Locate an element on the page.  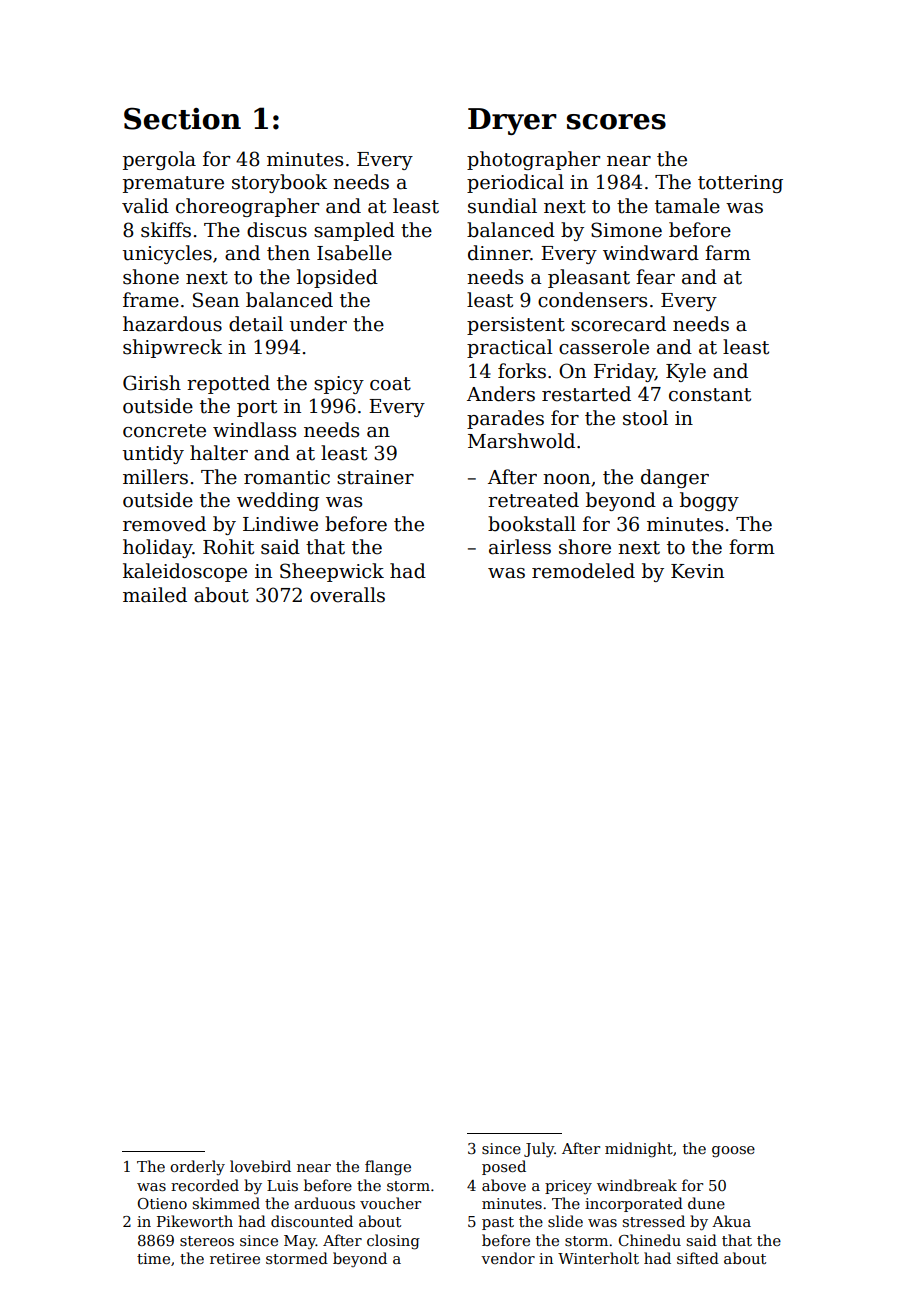
May is located at coordinates (300, 1242).
